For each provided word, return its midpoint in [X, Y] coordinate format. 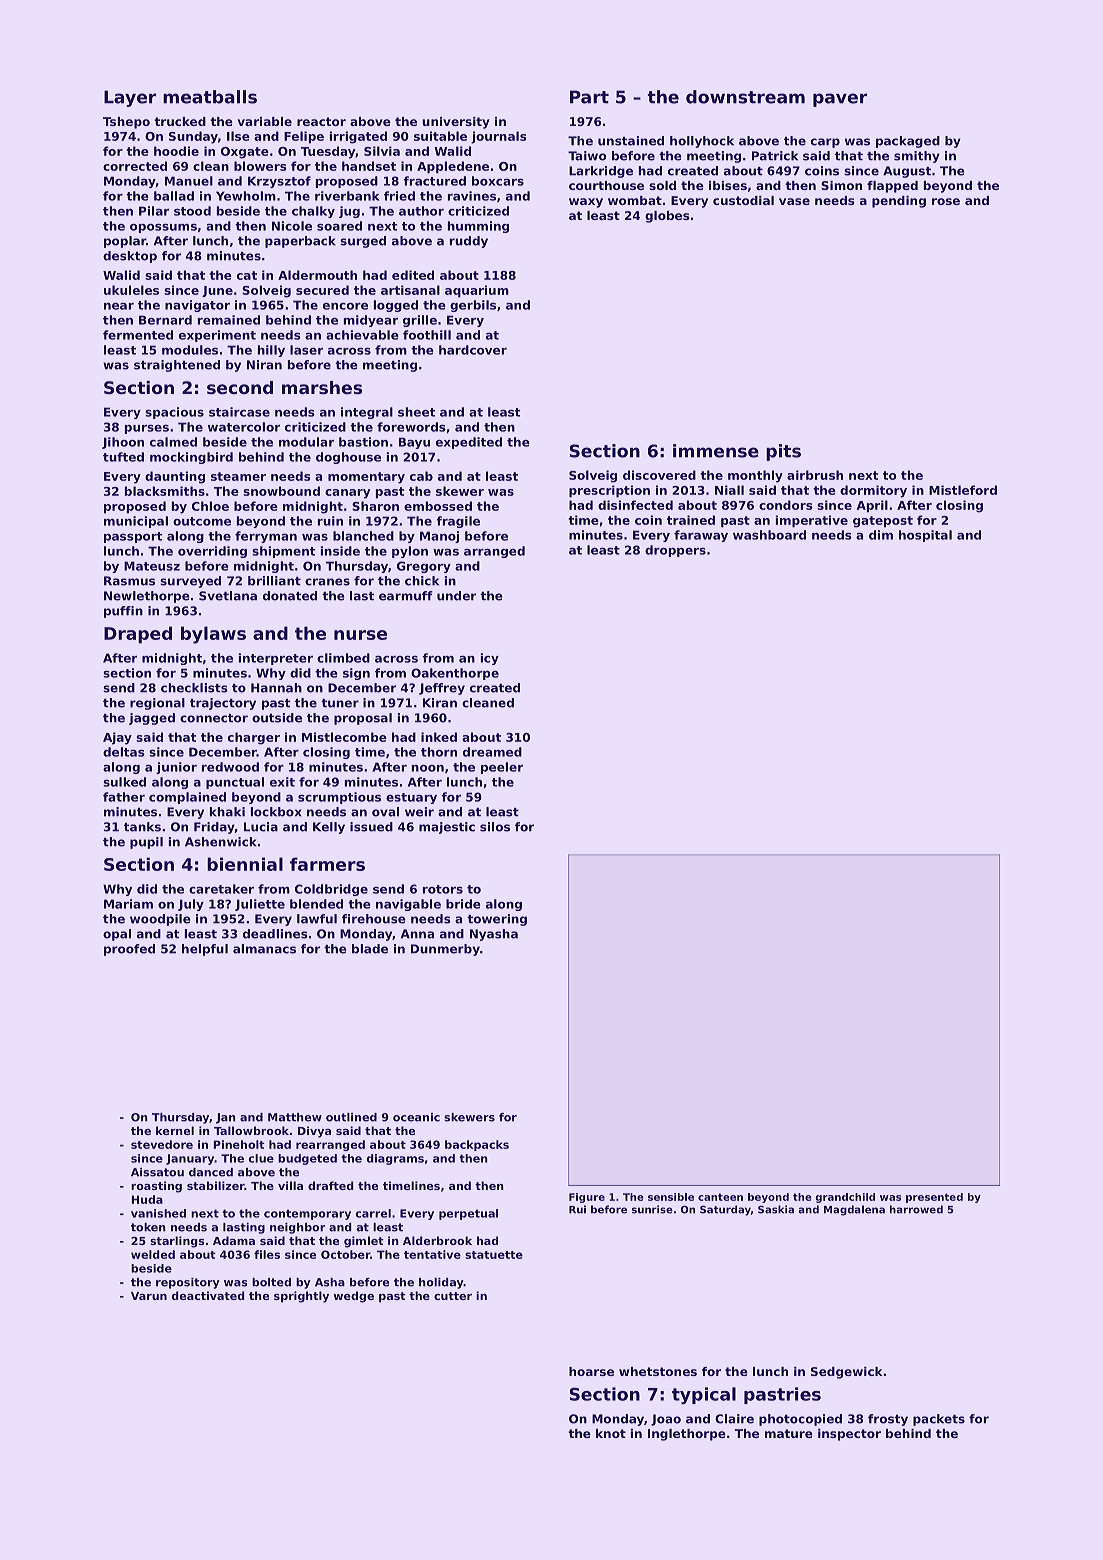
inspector [849, 1435]
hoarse [591, 1371]
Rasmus [129, 581]
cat [247, 275]
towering [497, 920]
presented [934, 1198]
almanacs [264, 949]
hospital [925, 536]
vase [794, 201]
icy [490, 659]
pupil [146, 843]
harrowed [916, 1209]
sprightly [301, 1297]
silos [495, 827]
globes [667, 217]
